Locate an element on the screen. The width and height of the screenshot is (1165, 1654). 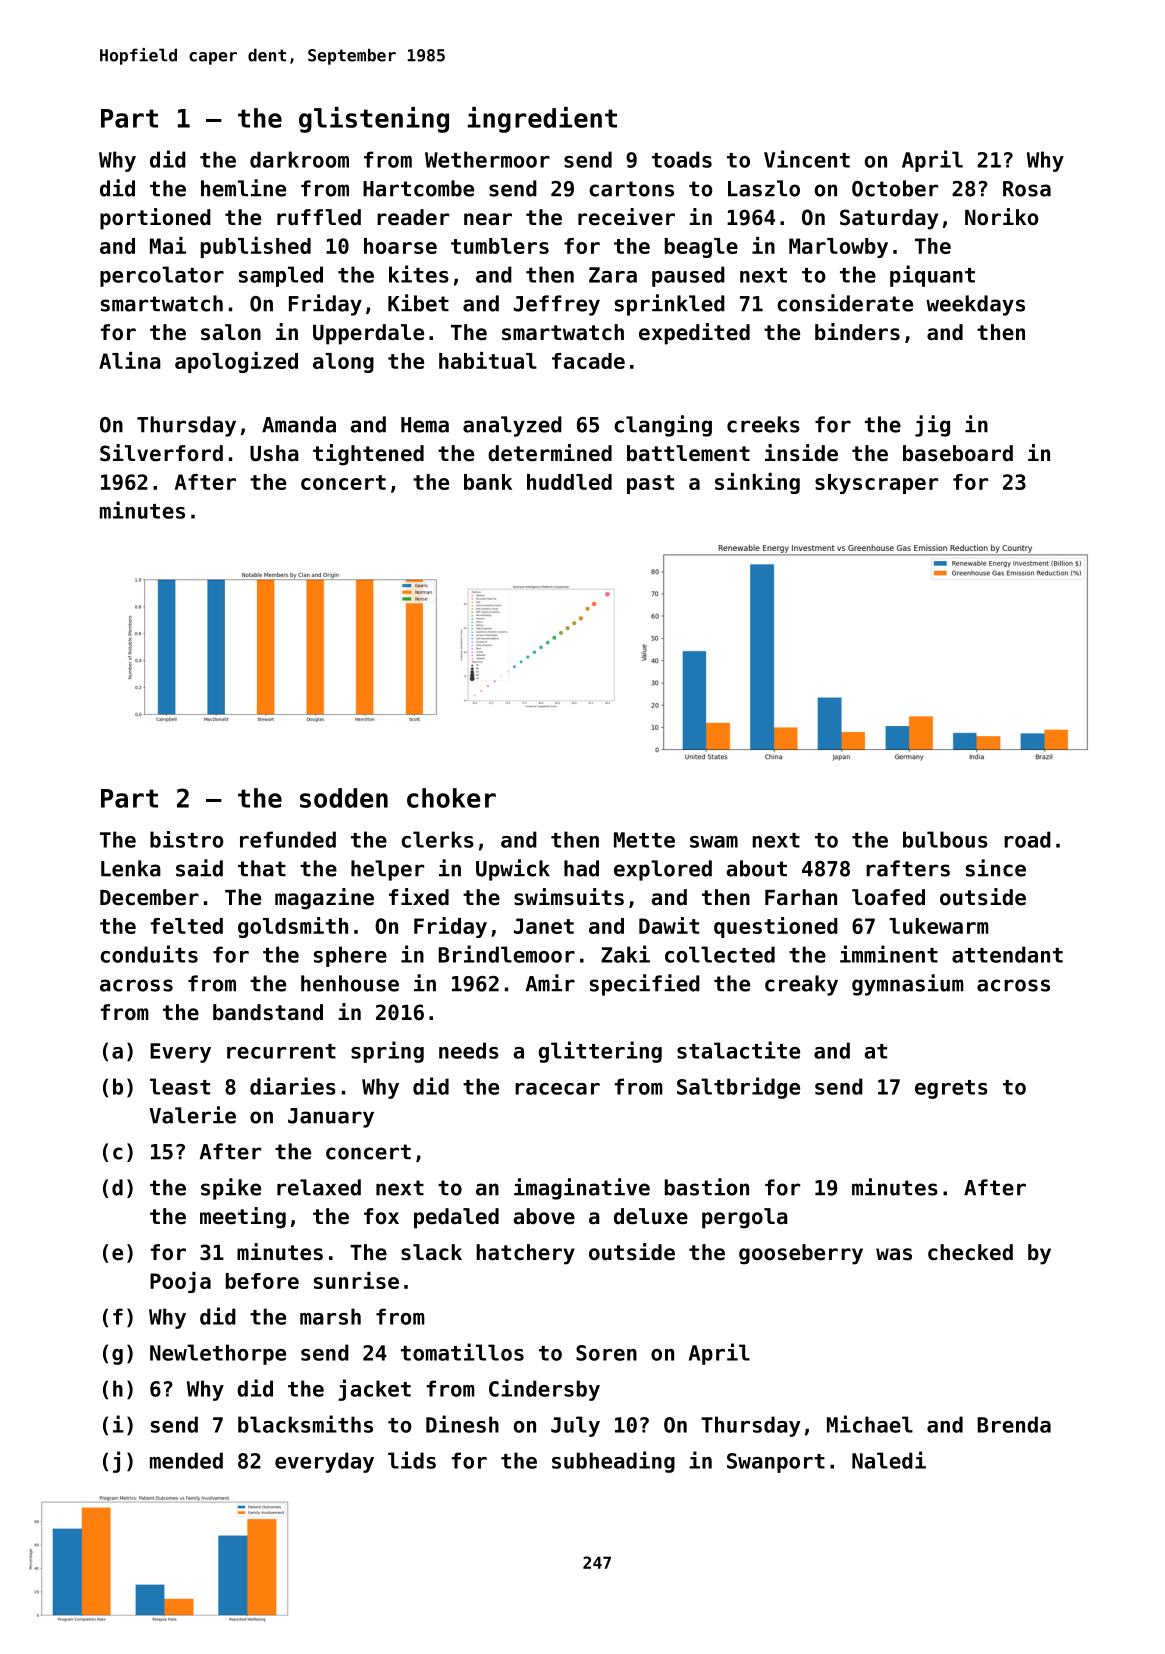
past is located at coordinates (650, 484).
